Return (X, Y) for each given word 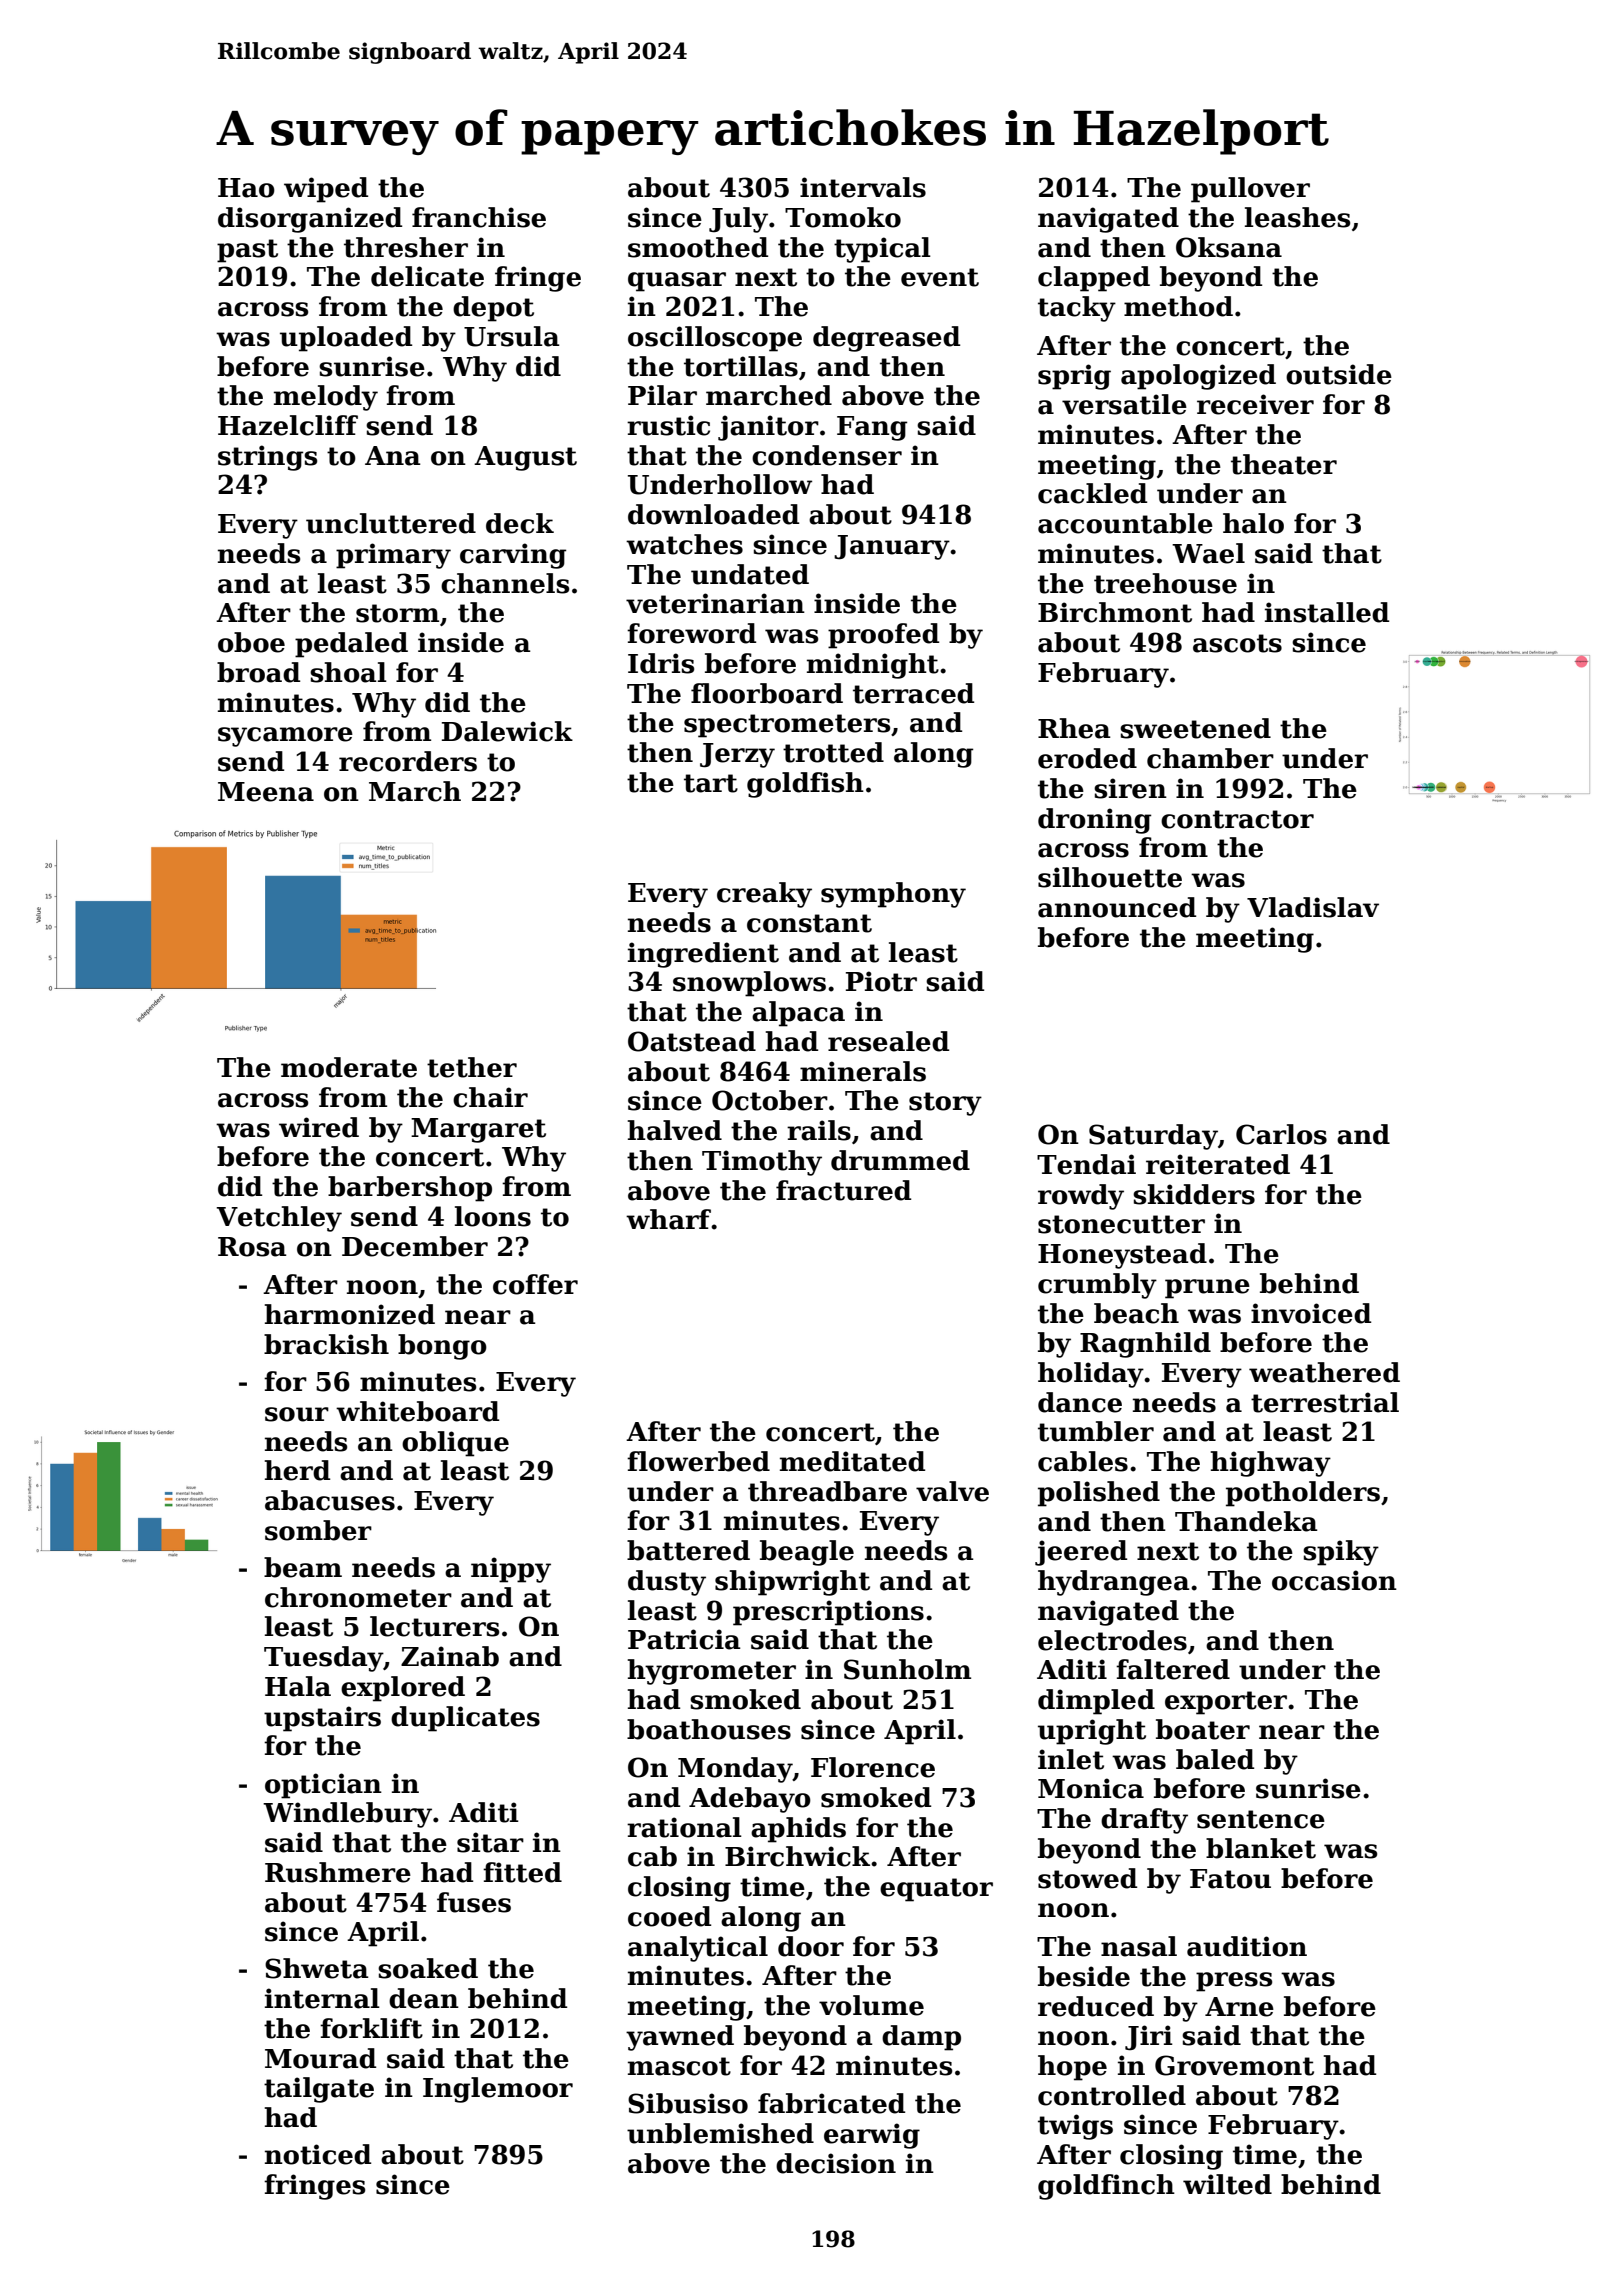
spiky (1341, 1553)
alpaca (798, 1014)
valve (952, 1491)
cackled (1092, 493)
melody (326, 398)
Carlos (1281, 1134)
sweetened (1195, 728)
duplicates (465, 1719)
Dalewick (507, 731)
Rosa (252, 1247)
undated (750, 574)
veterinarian (715, 603)
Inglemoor (498, 2090)
